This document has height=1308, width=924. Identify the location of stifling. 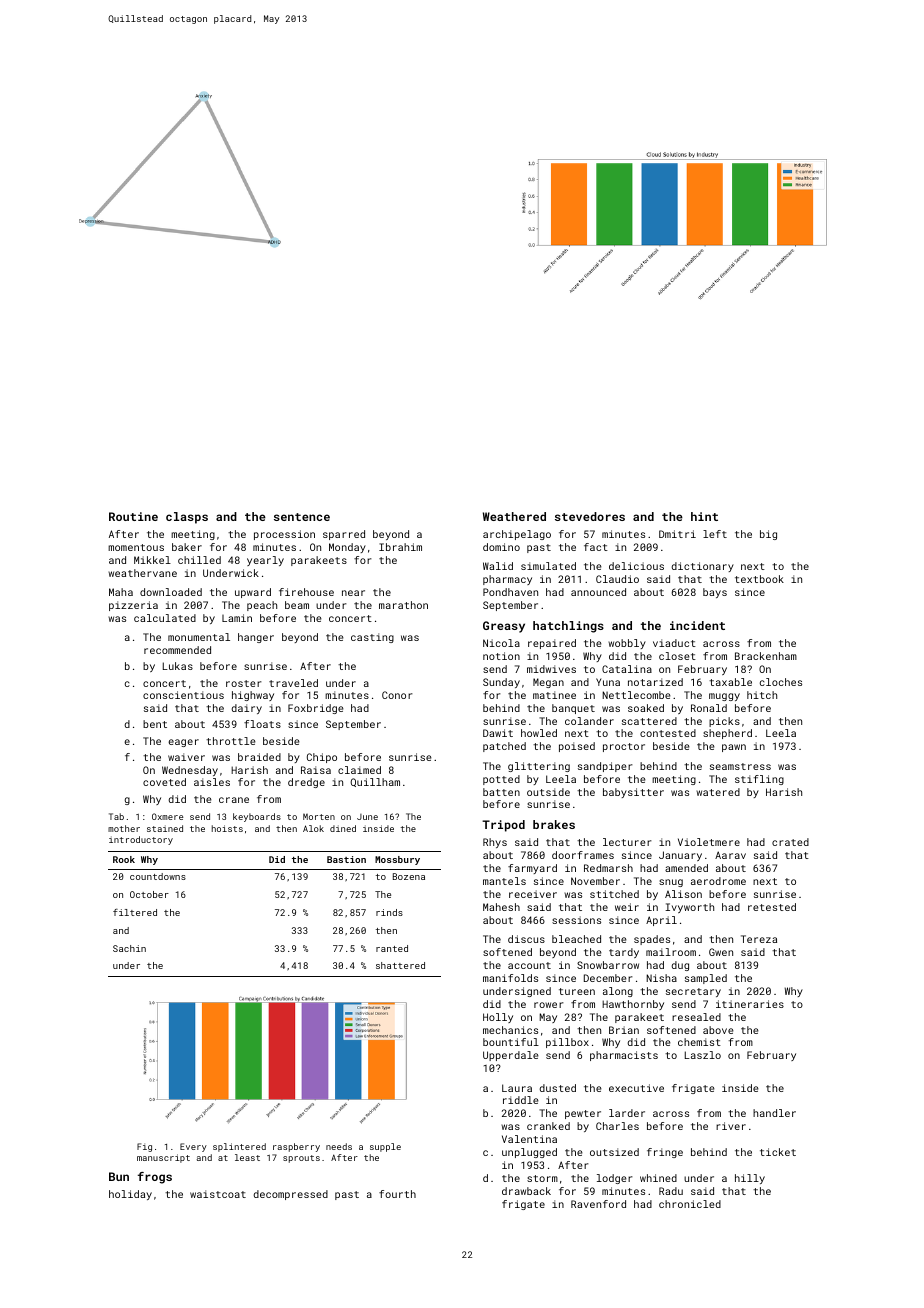
(759, 780).
